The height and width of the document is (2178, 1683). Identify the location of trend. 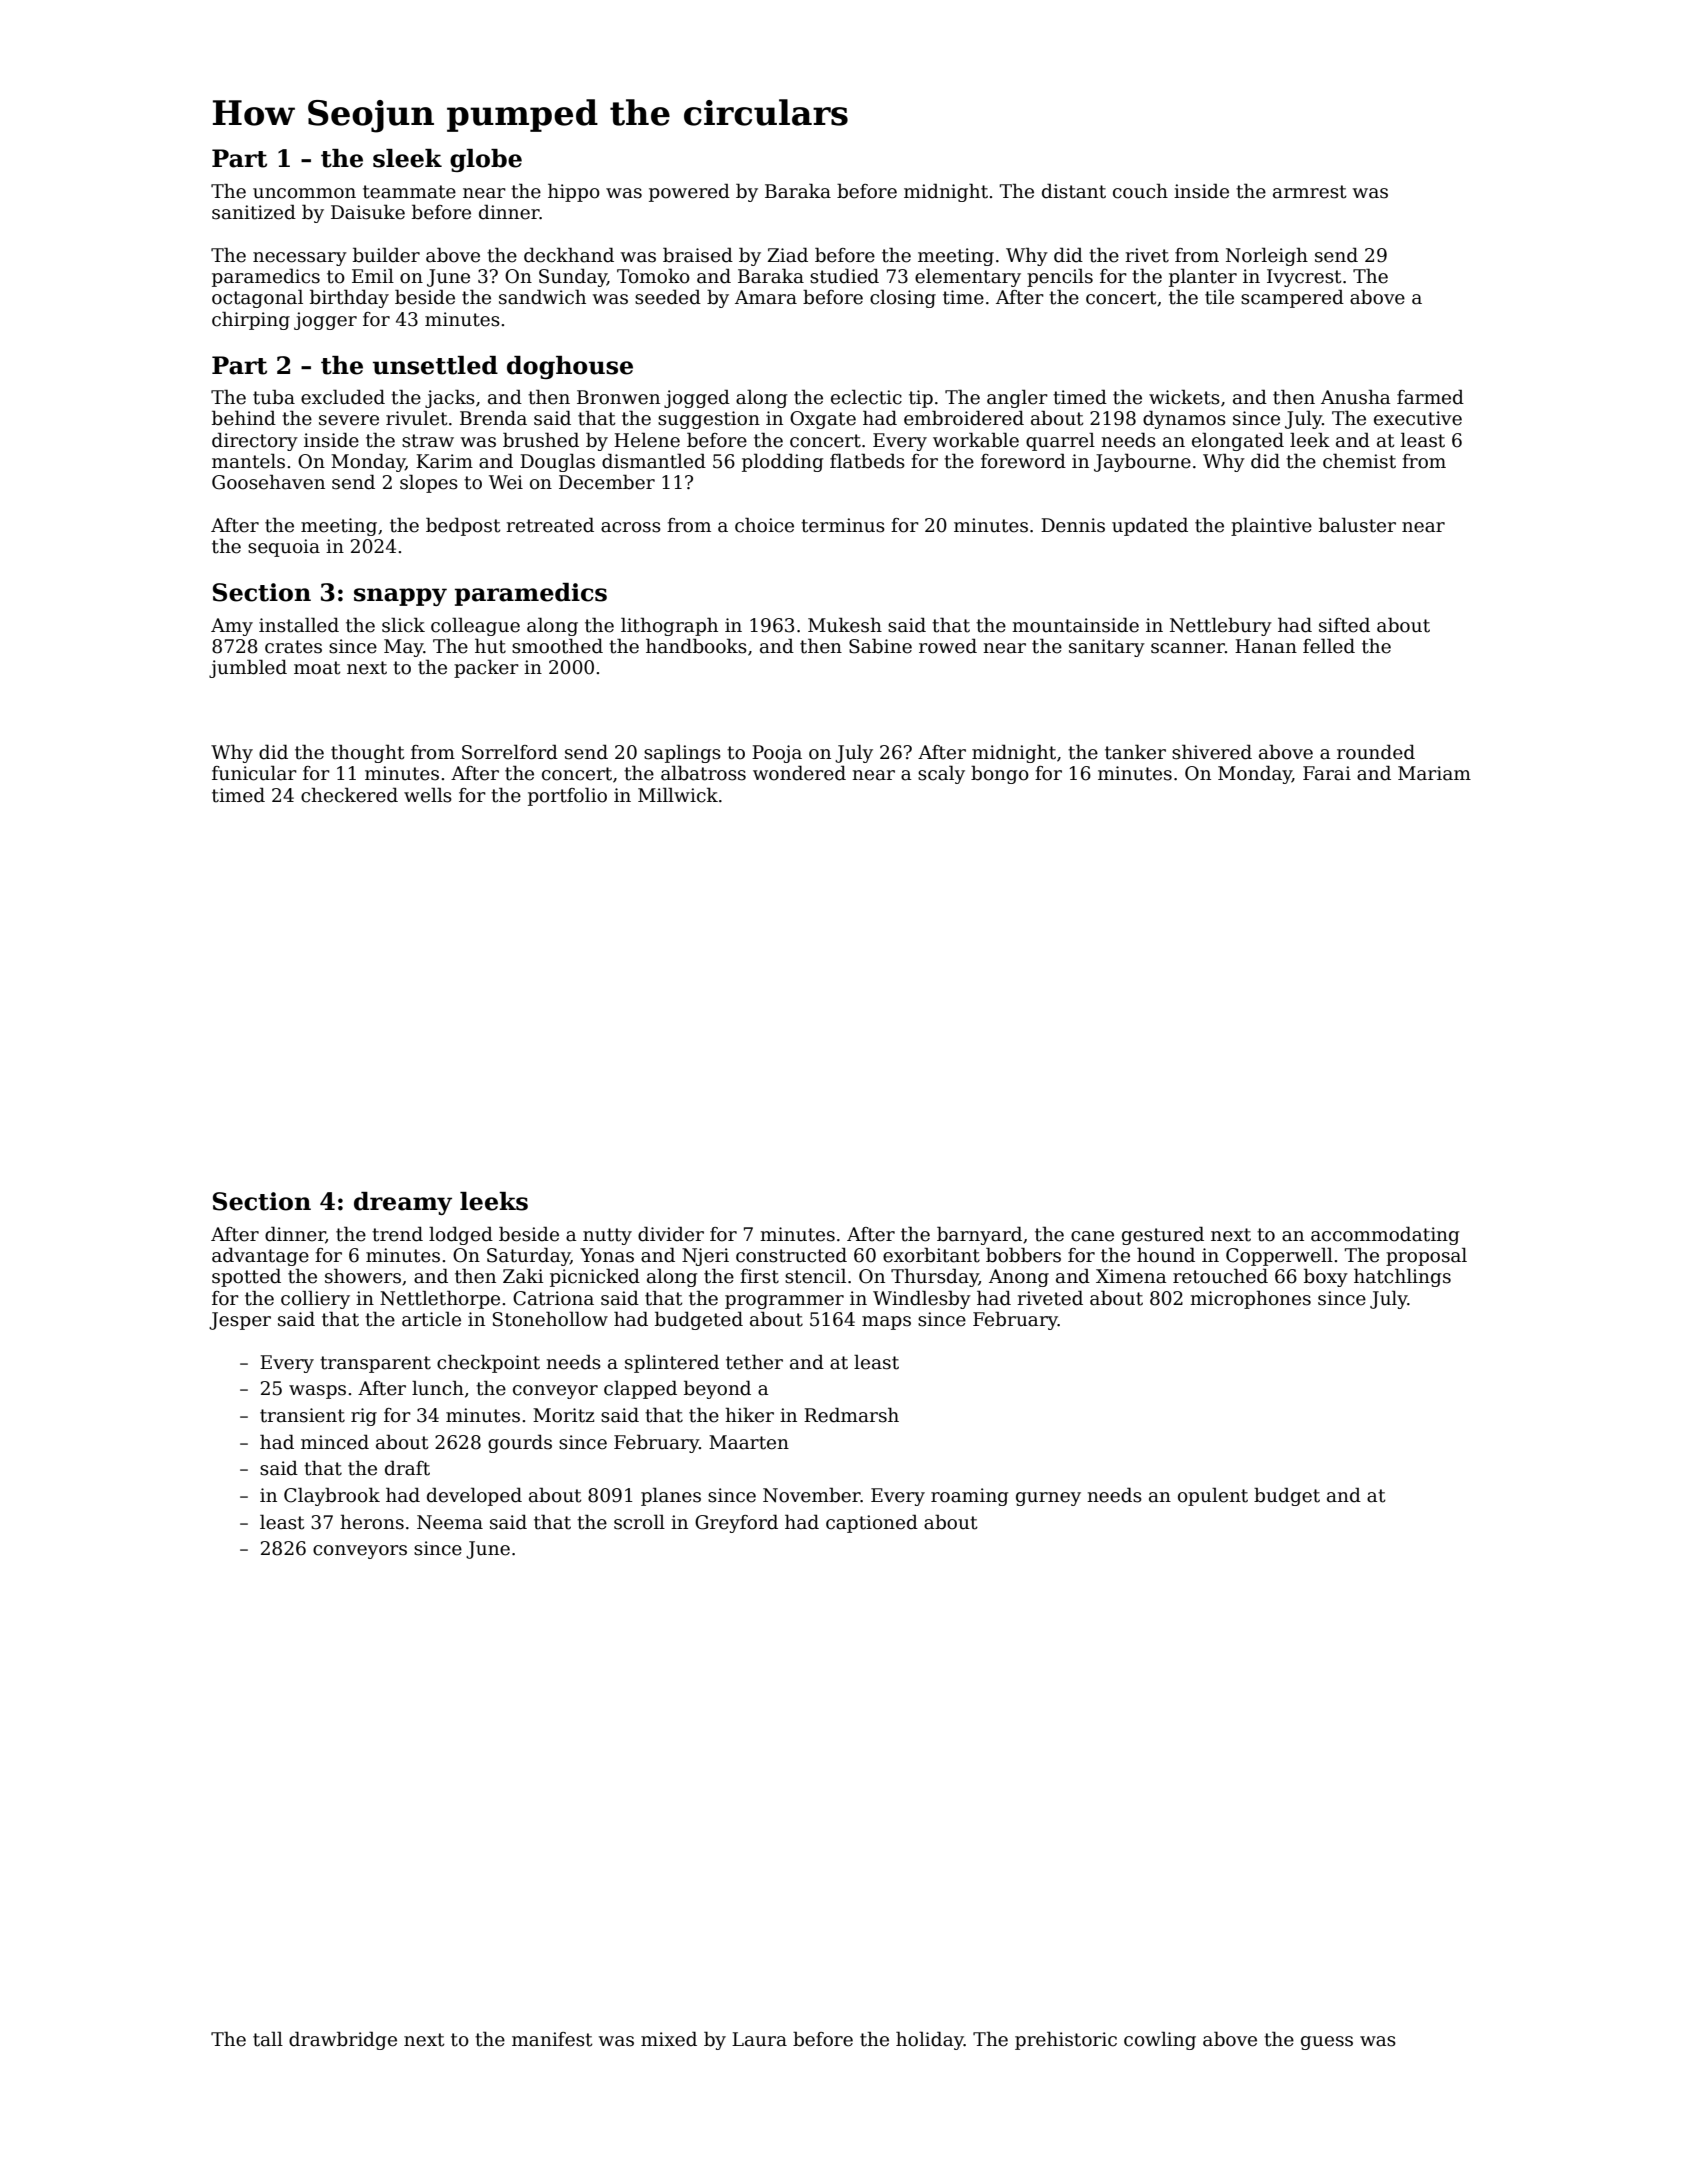
(397, 1234).
